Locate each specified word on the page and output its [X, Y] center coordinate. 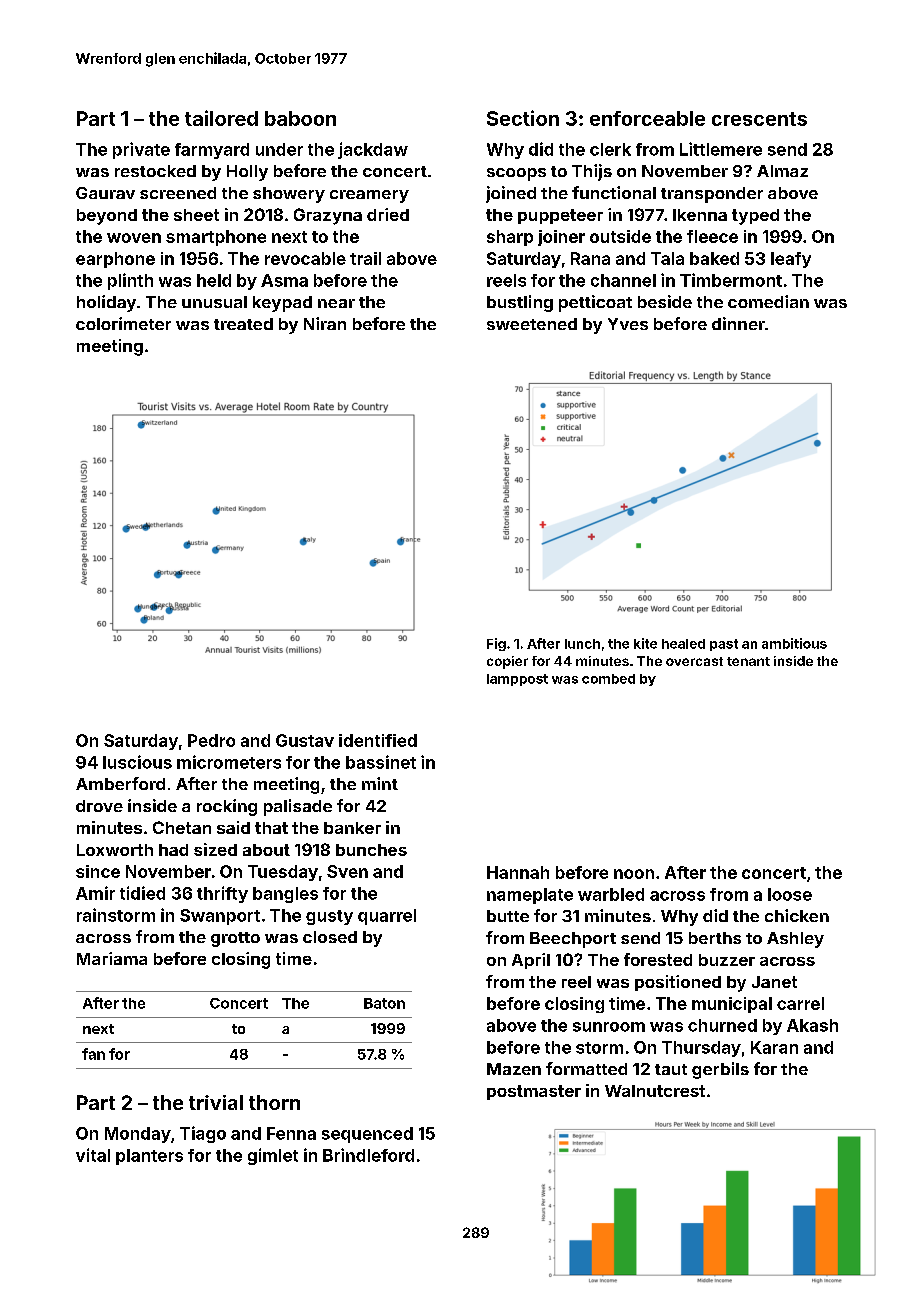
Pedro [211, 740]
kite [645, 643]
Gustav [305, 740]
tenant [748, 661]
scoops [516, 174]
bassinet [381, 762]
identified [378, 740]
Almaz [782, 171]
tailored [221, 118]
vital [93, 1155]
